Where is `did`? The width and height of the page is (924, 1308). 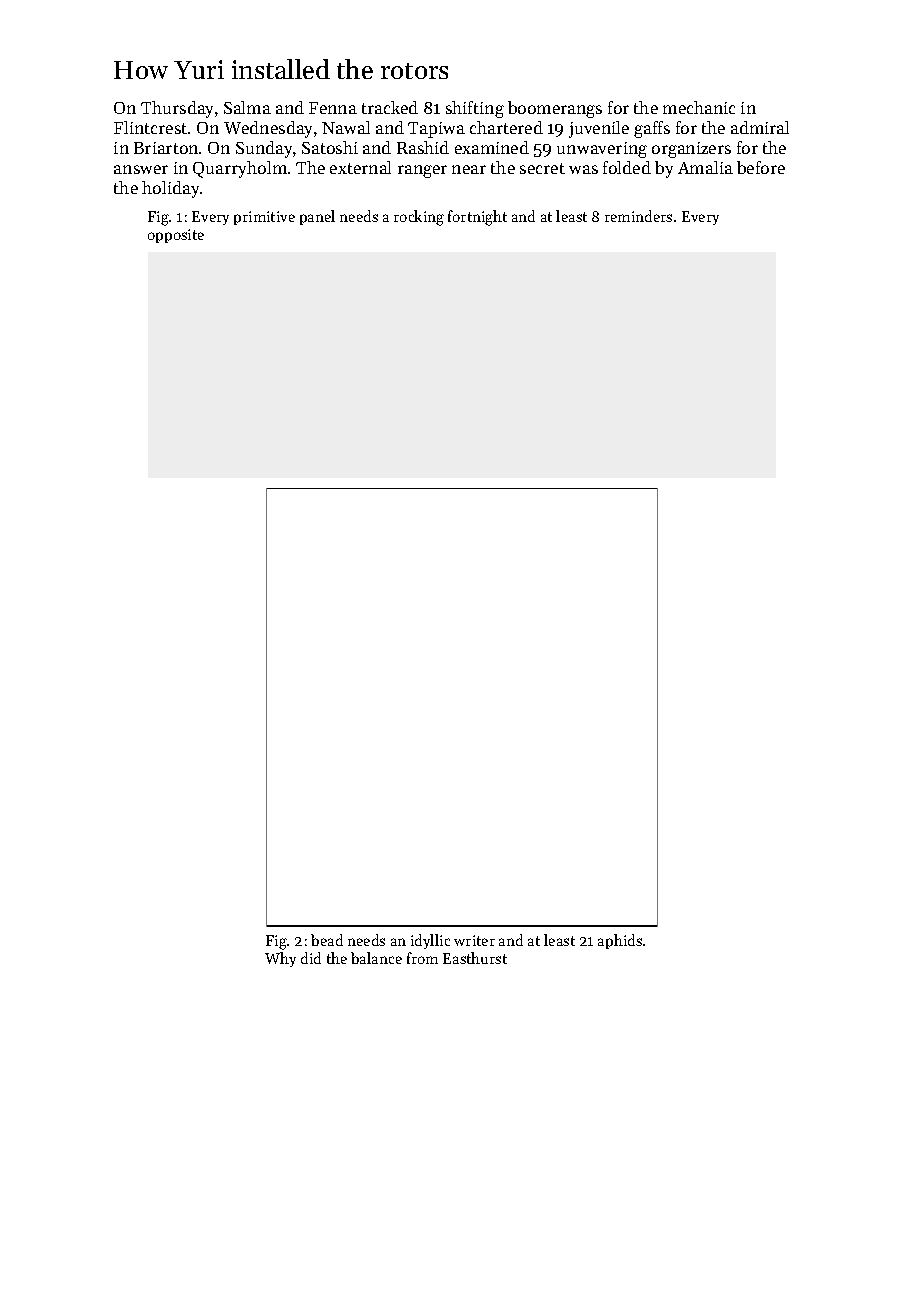 did is located at coordinates (311, 958).
